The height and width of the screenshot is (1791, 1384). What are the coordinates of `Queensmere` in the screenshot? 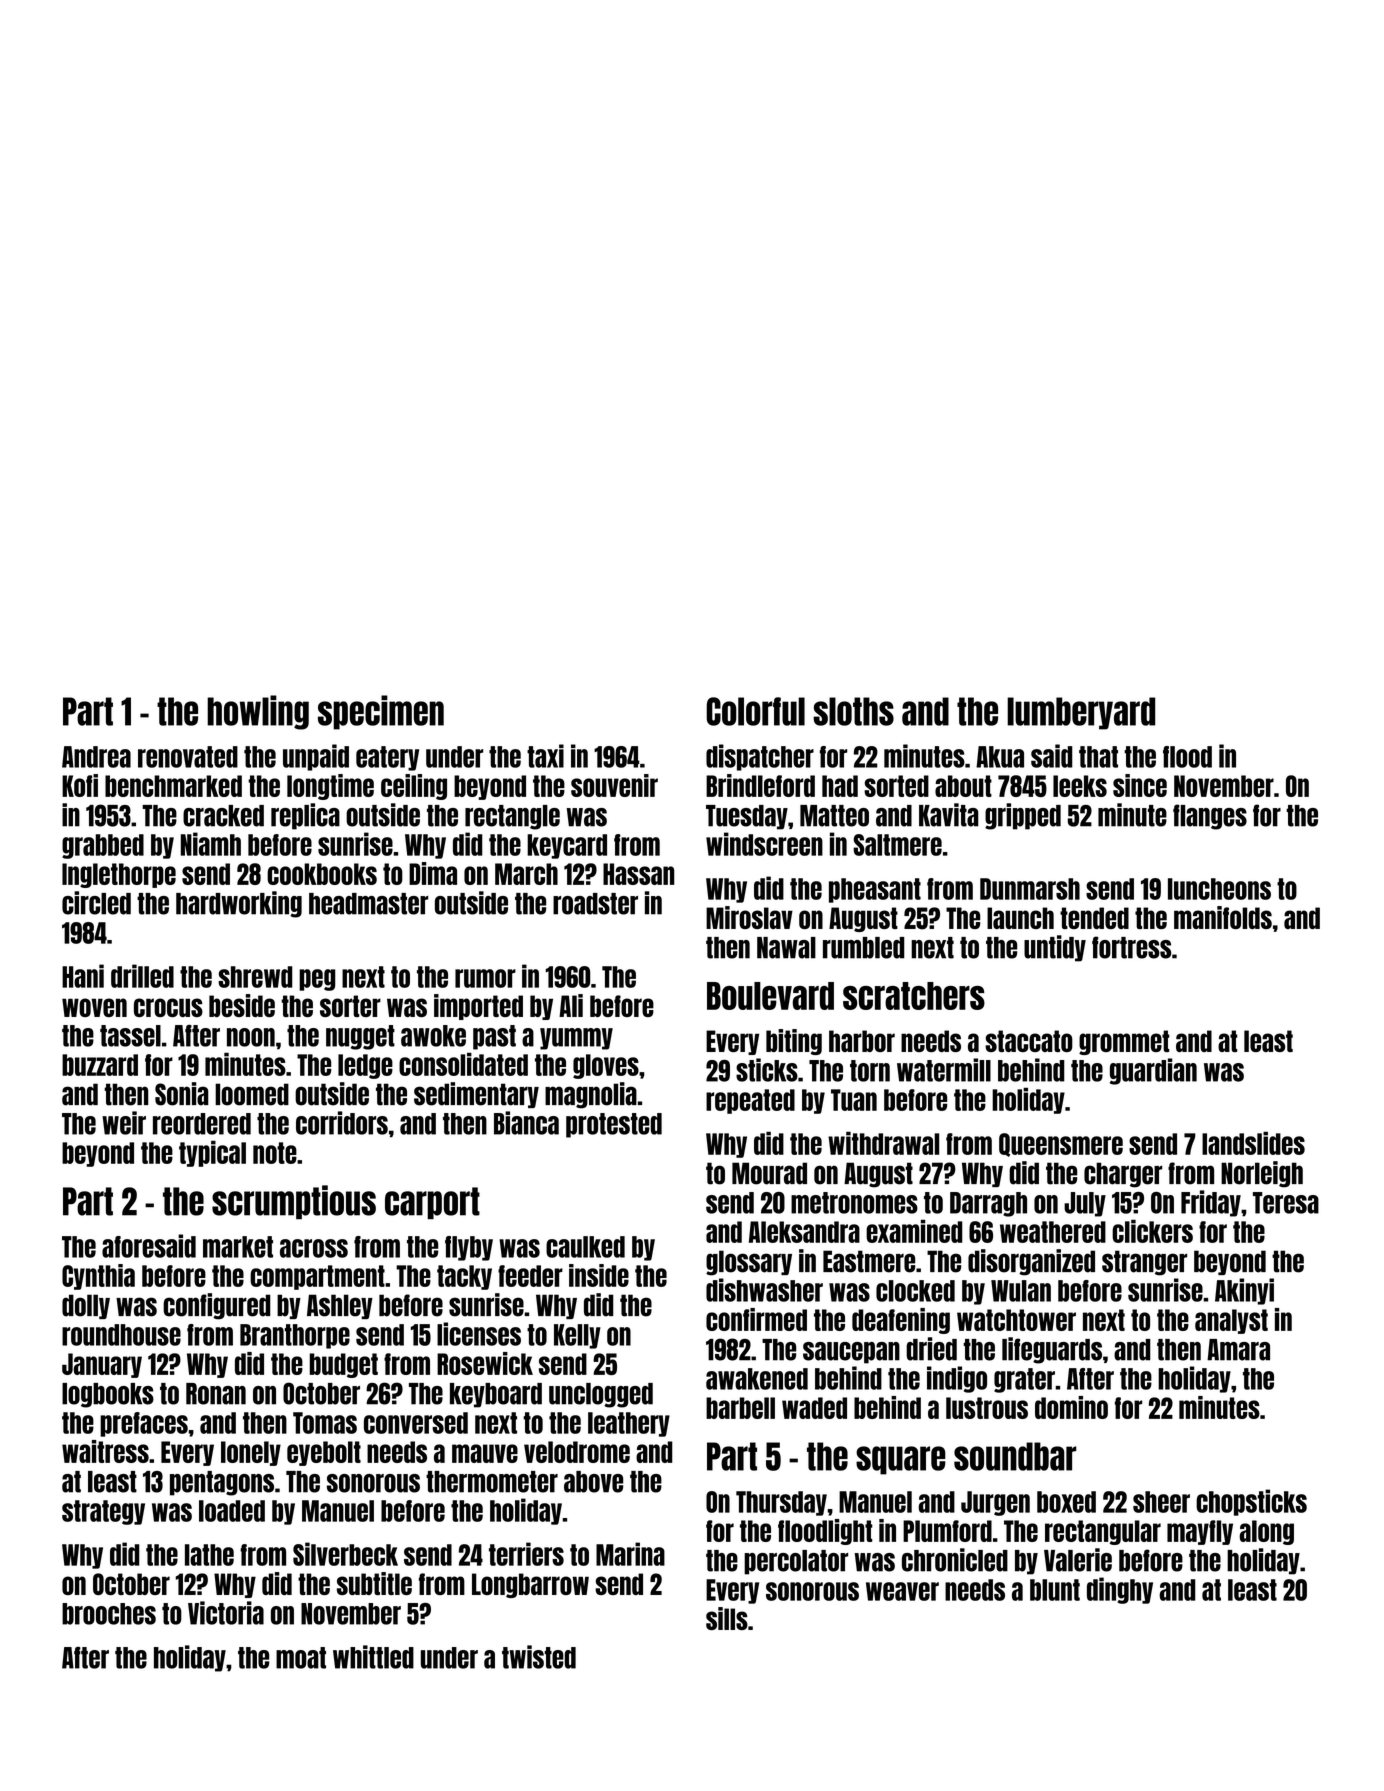 It's located at (1061, 1145).
